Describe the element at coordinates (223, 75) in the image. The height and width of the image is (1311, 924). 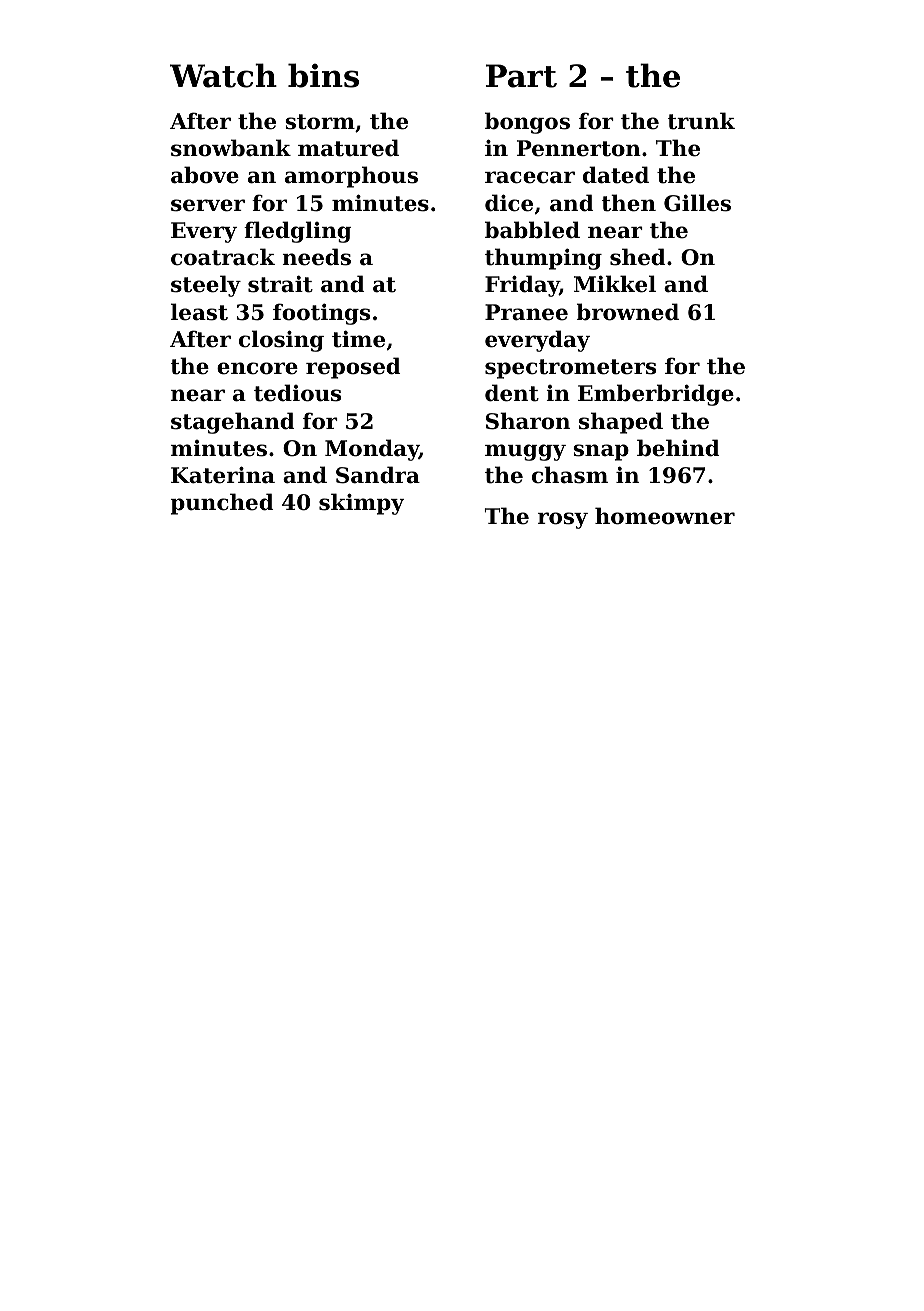
I see `Watch` at that location.
